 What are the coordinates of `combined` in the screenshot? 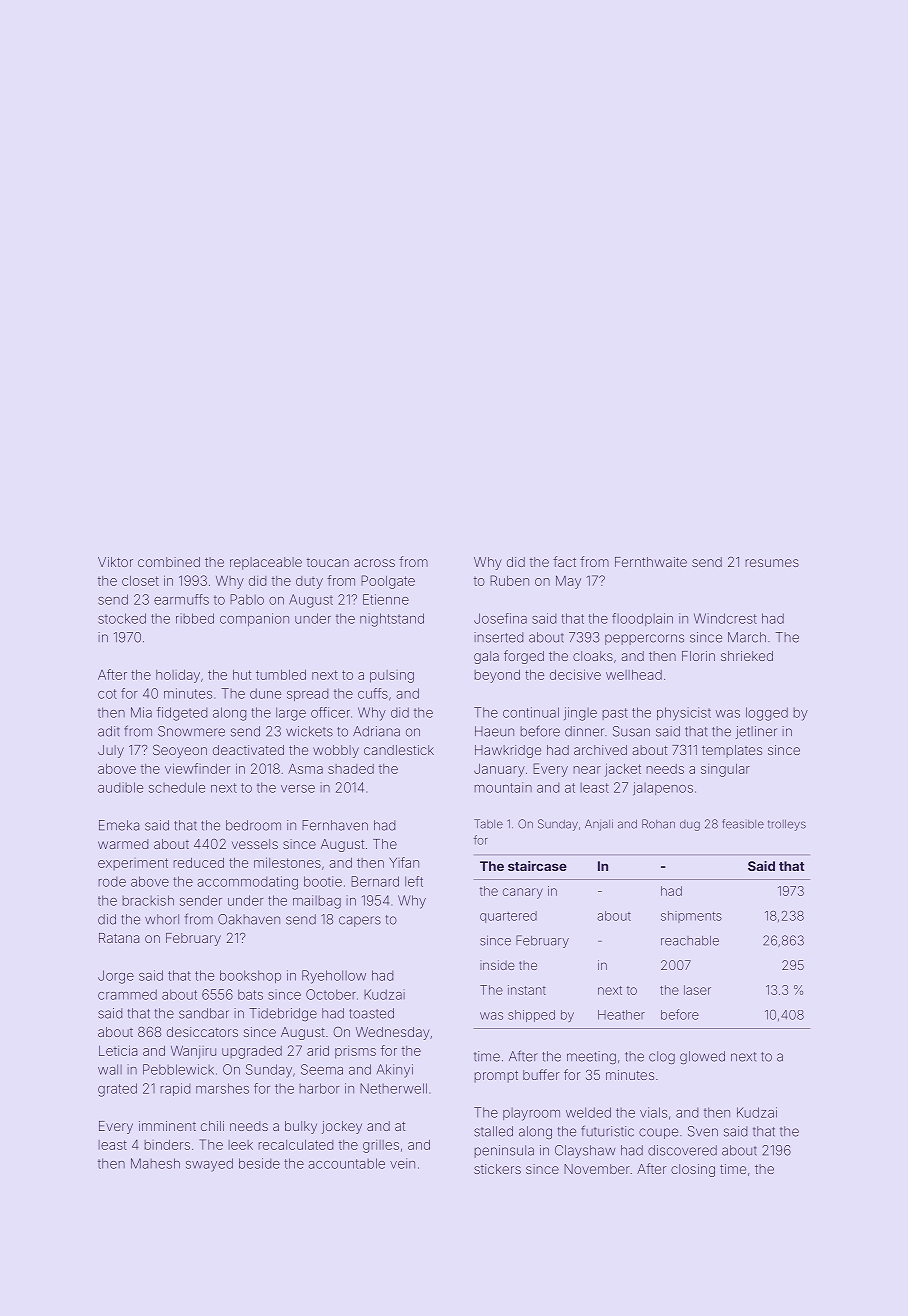 It's located at (169, 562).
